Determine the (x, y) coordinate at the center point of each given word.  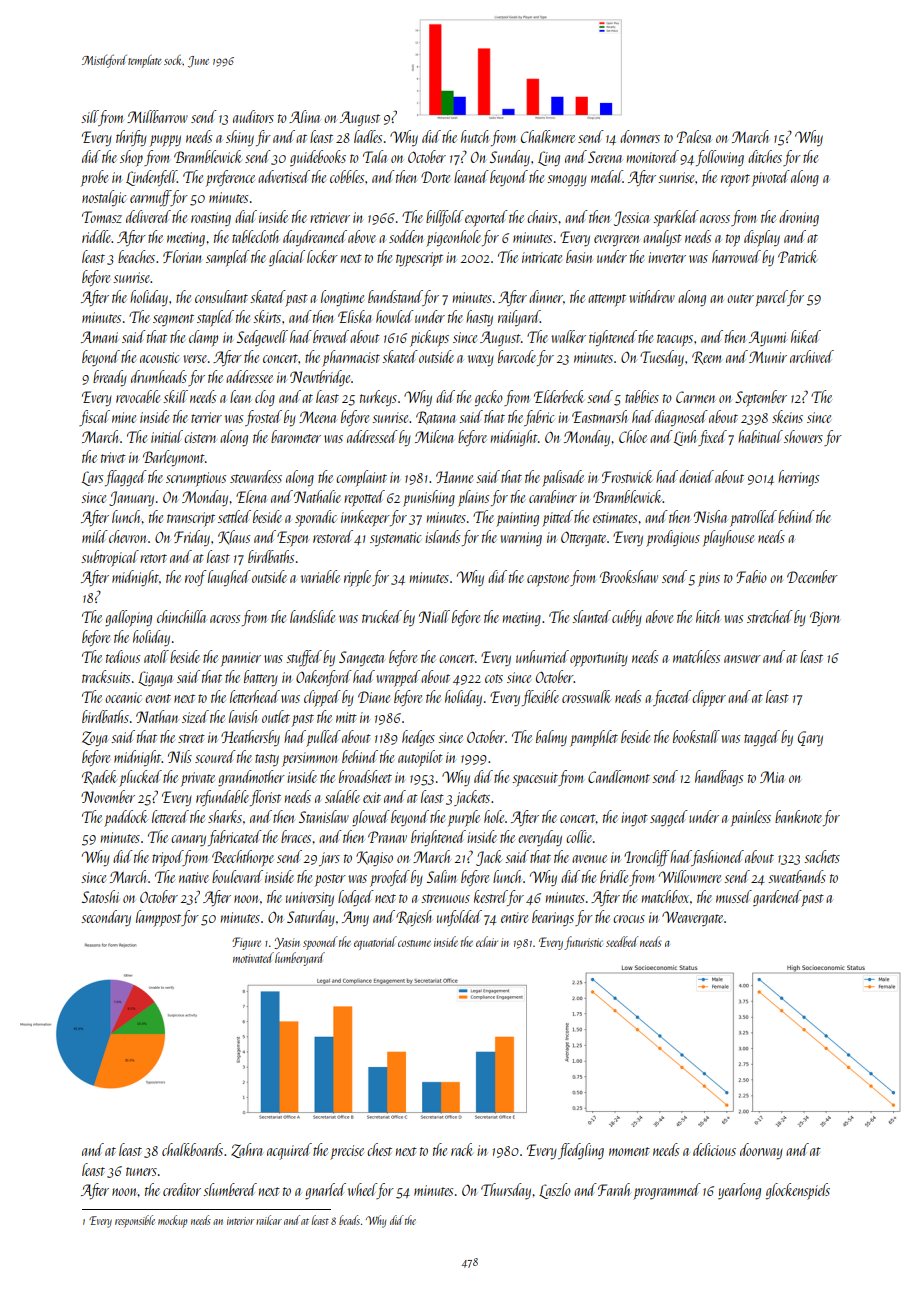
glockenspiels (798, 1191)
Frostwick (627, 476)
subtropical (110, 558)
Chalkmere (548, 136)
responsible (135, 1221)
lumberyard (300, 959)
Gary (810, 739)
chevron (128, 536)
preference (230, 178)
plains (473, 498)
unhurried (542, 656)
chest (379, 1149)
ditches (765, 156)
